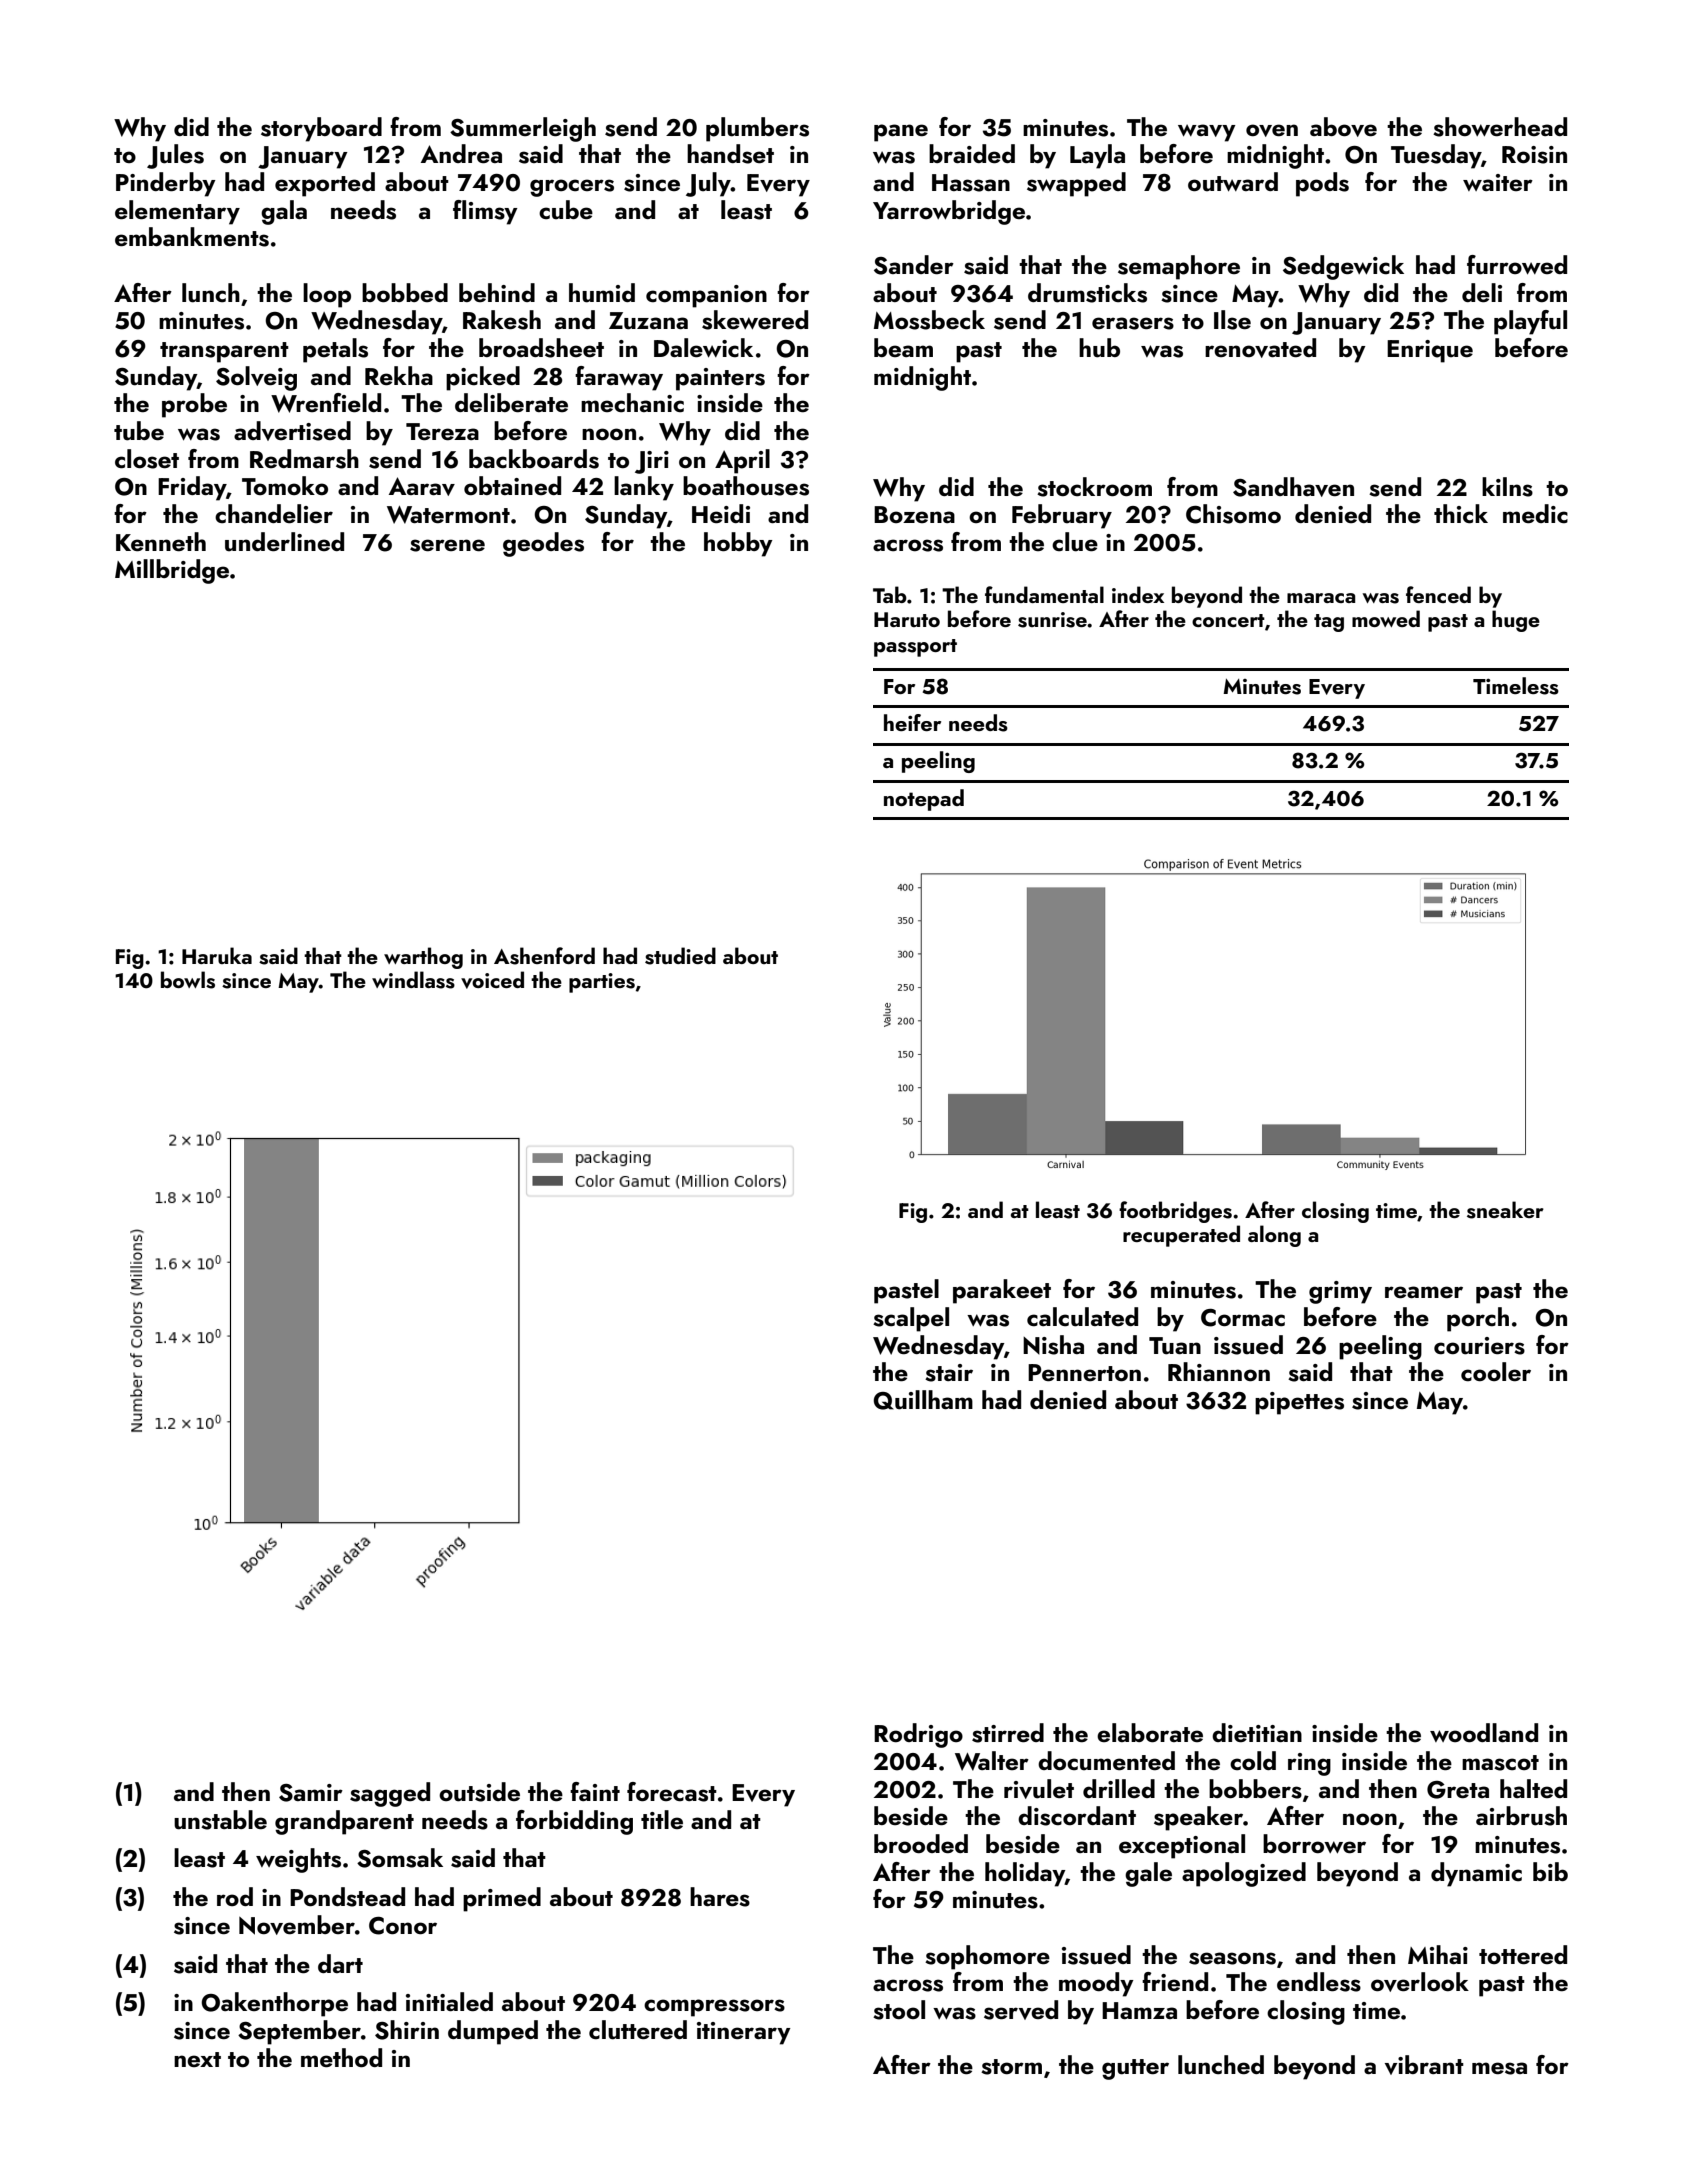 The image size is (1683, 2178). Describe the element at coordinates (1343, 127) in the document. I see `above` at that location.
